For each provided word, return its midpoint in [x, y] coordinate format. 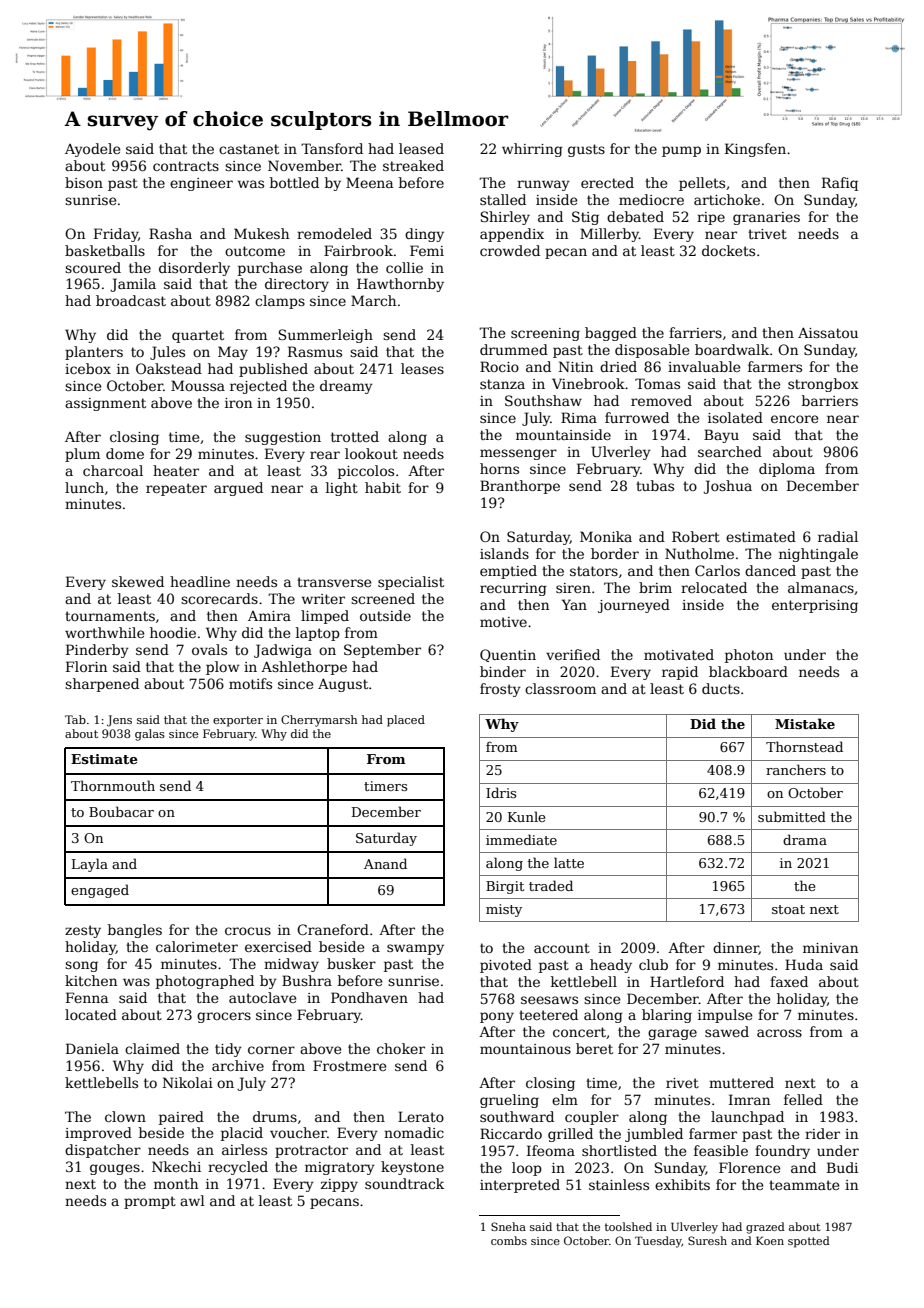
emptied [508, 572]
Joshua [727, 487]
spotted [809, 1242]
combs [509, 1240]
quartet [198, 336]
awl [192, 1200]
